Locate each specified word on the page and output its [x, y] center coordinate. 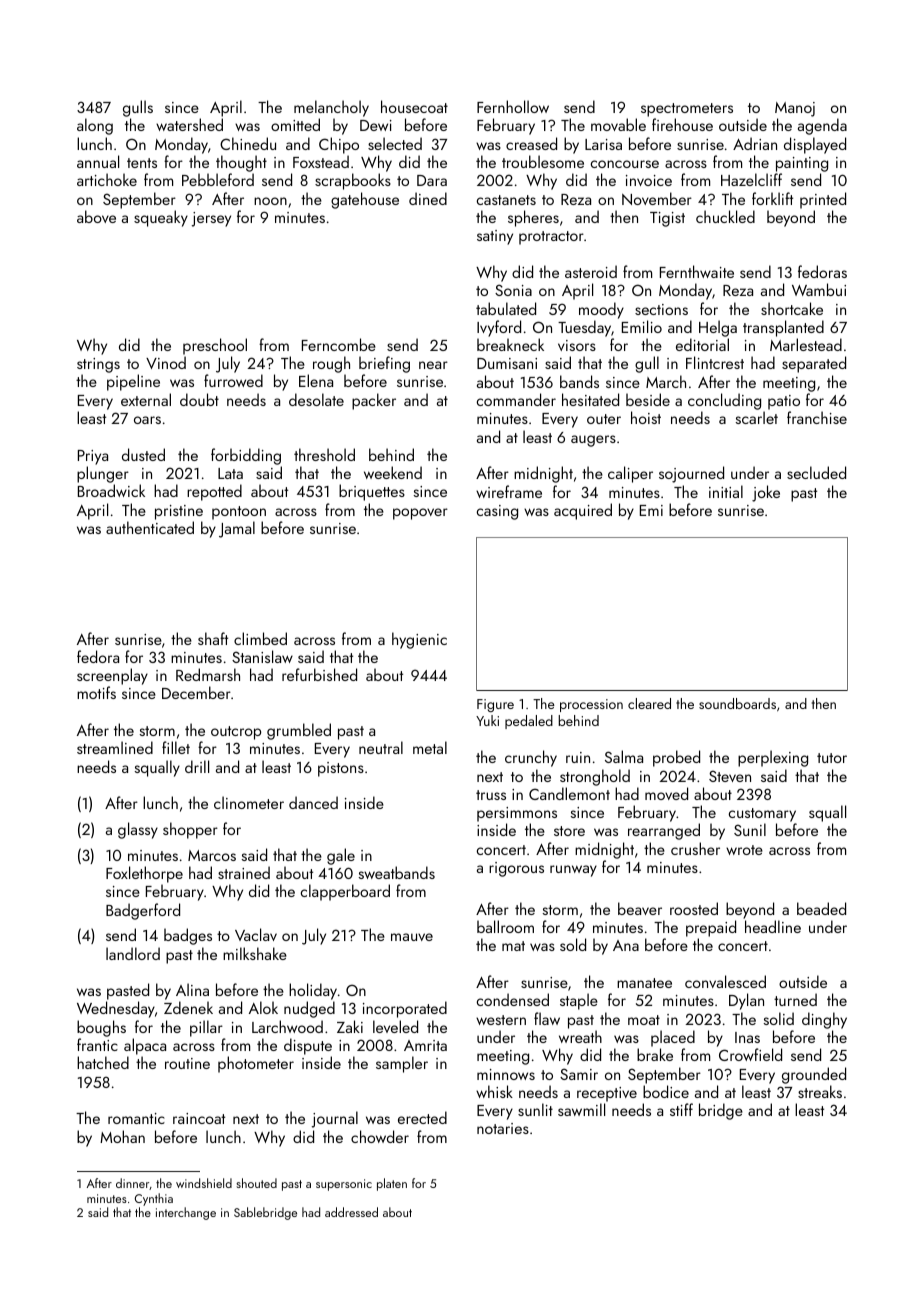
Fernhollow [513, 106]
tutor [832, 758]
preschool [215, 346]
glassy [138, 830]
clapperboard [345, 892]
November [657, 198]
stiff [681, 1109]
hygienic [419, 640]
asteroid [591, 271]
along [95, 126]
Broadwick [111, 490]
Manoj [795, 109]
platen [392, 1184]
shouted [256, 1183]
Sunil [750, 829]
